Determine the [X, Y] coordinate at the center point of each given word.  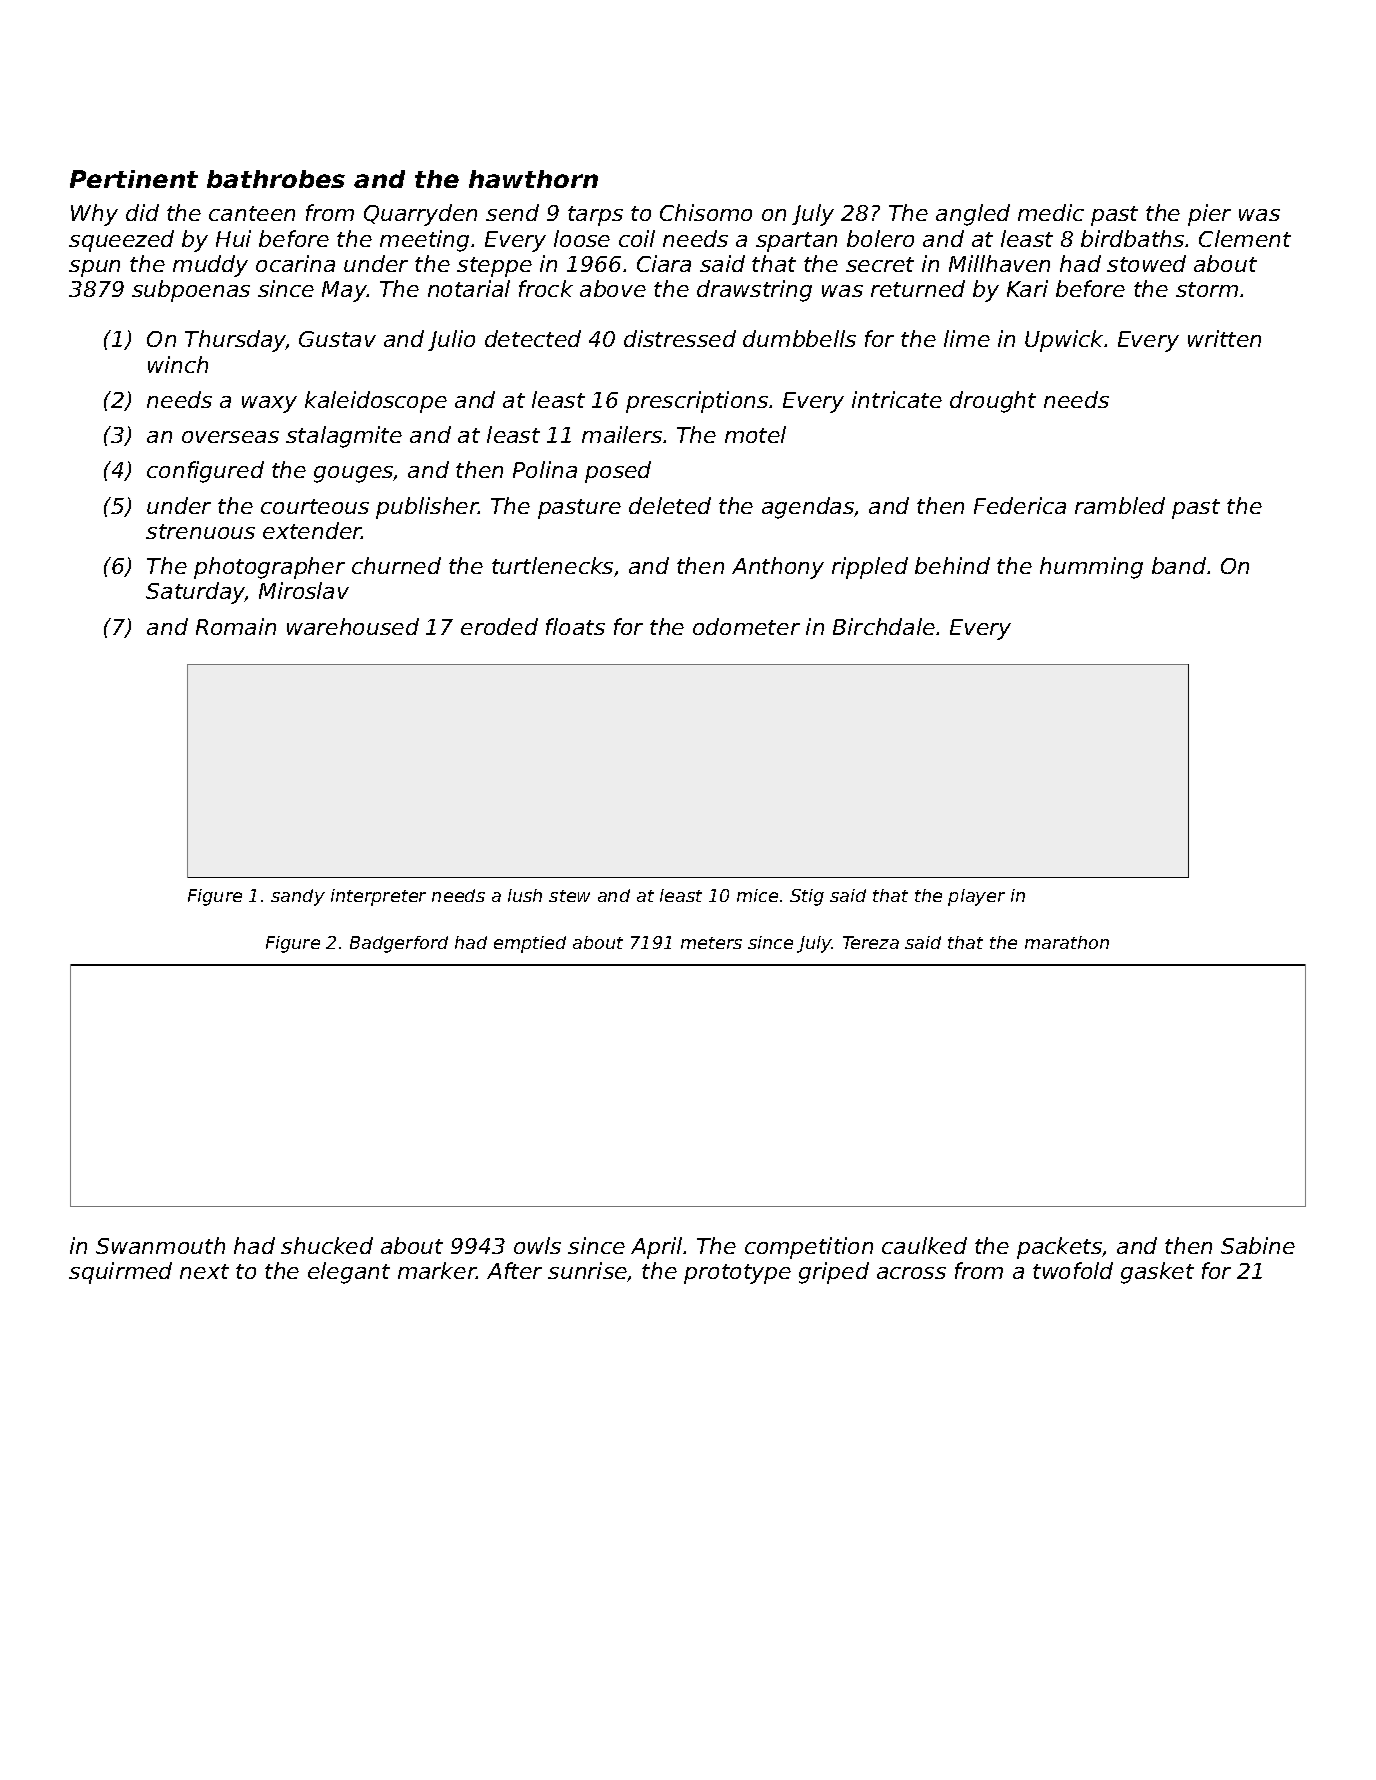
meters [711, 943]
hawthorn [533, 179]
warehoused [353, 626]
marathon [1067, 942]
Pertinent [134, 179]
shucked [327, 1245]
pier [1209, 215]
